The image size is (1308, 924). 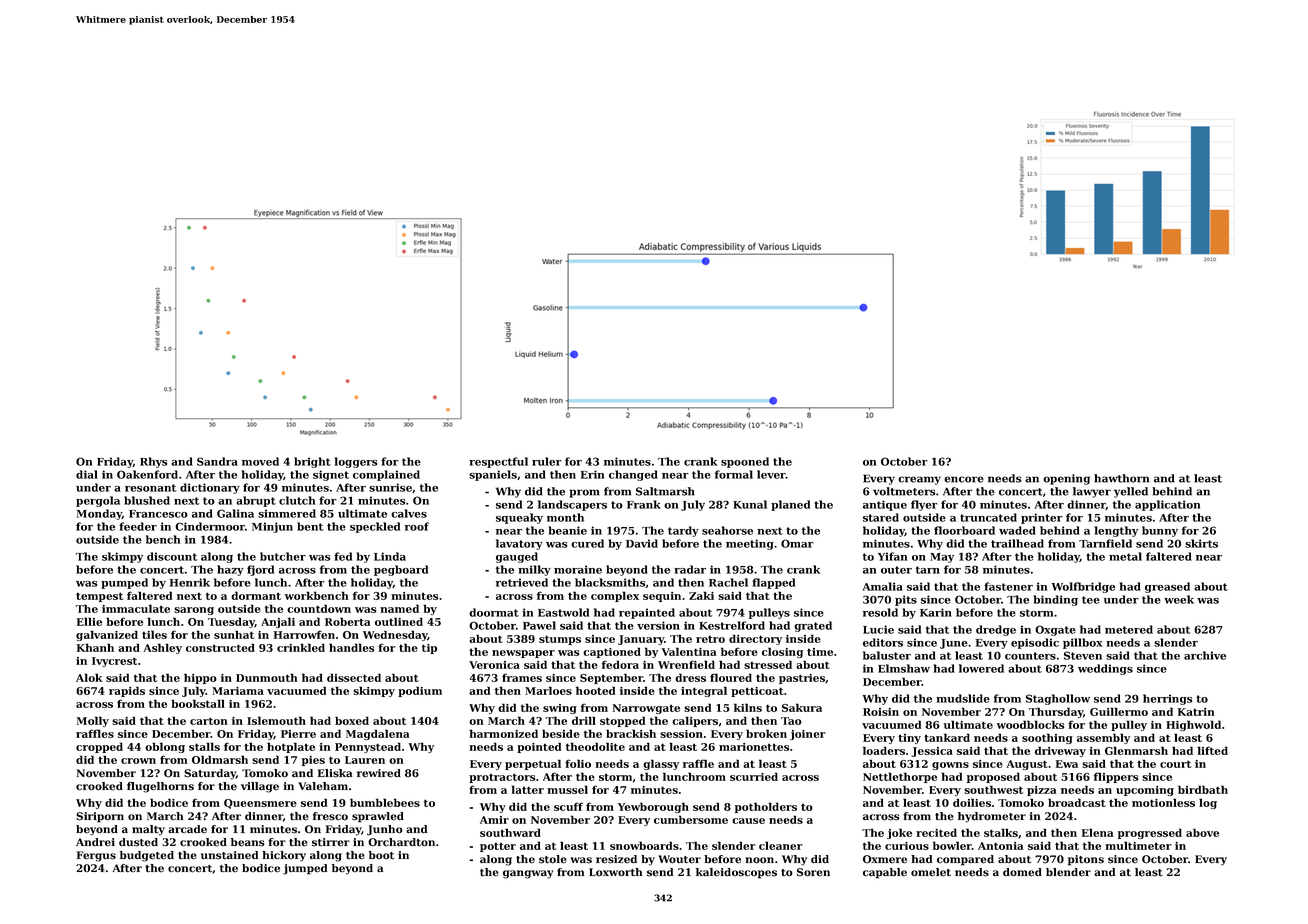 I want to click on podium, so click(x=420, y=691).
